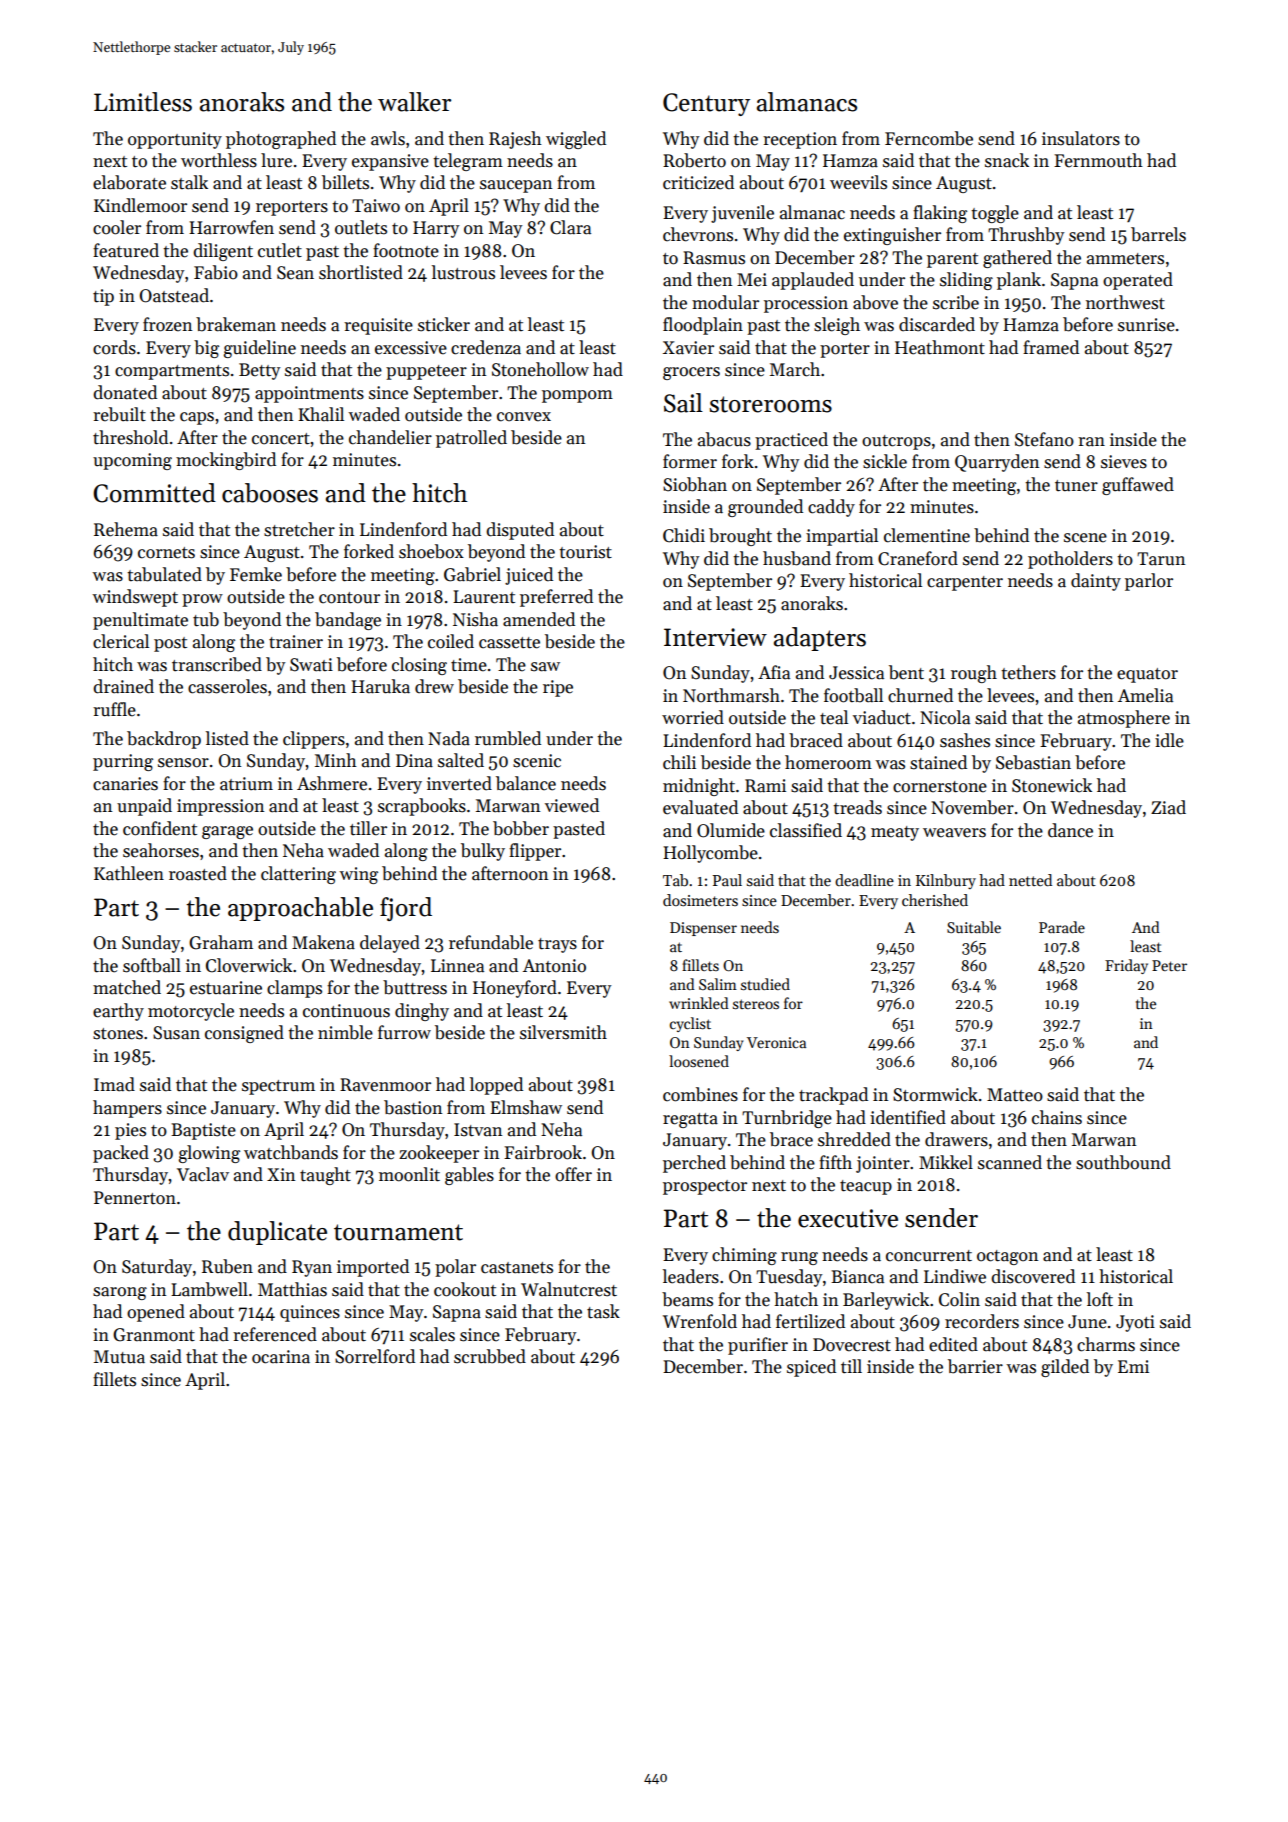 This document has height=1822, width=1288. What do you see at coordinates (486, 347) in the document?
I see `credenza` at bounding box center [486, 347].
